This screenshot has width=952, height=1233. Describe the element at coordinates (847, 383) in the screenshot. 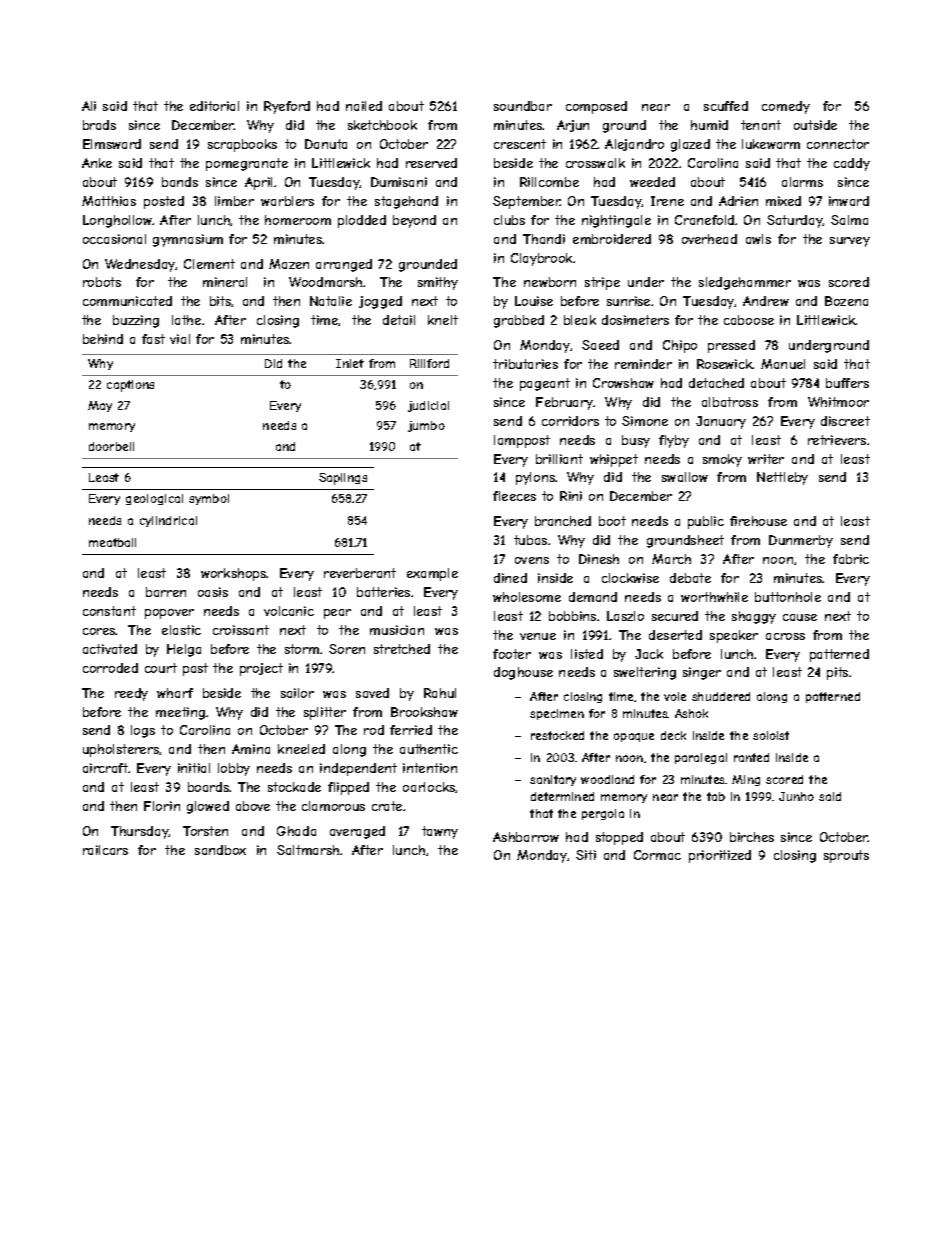

I see `buffers` at that location.
